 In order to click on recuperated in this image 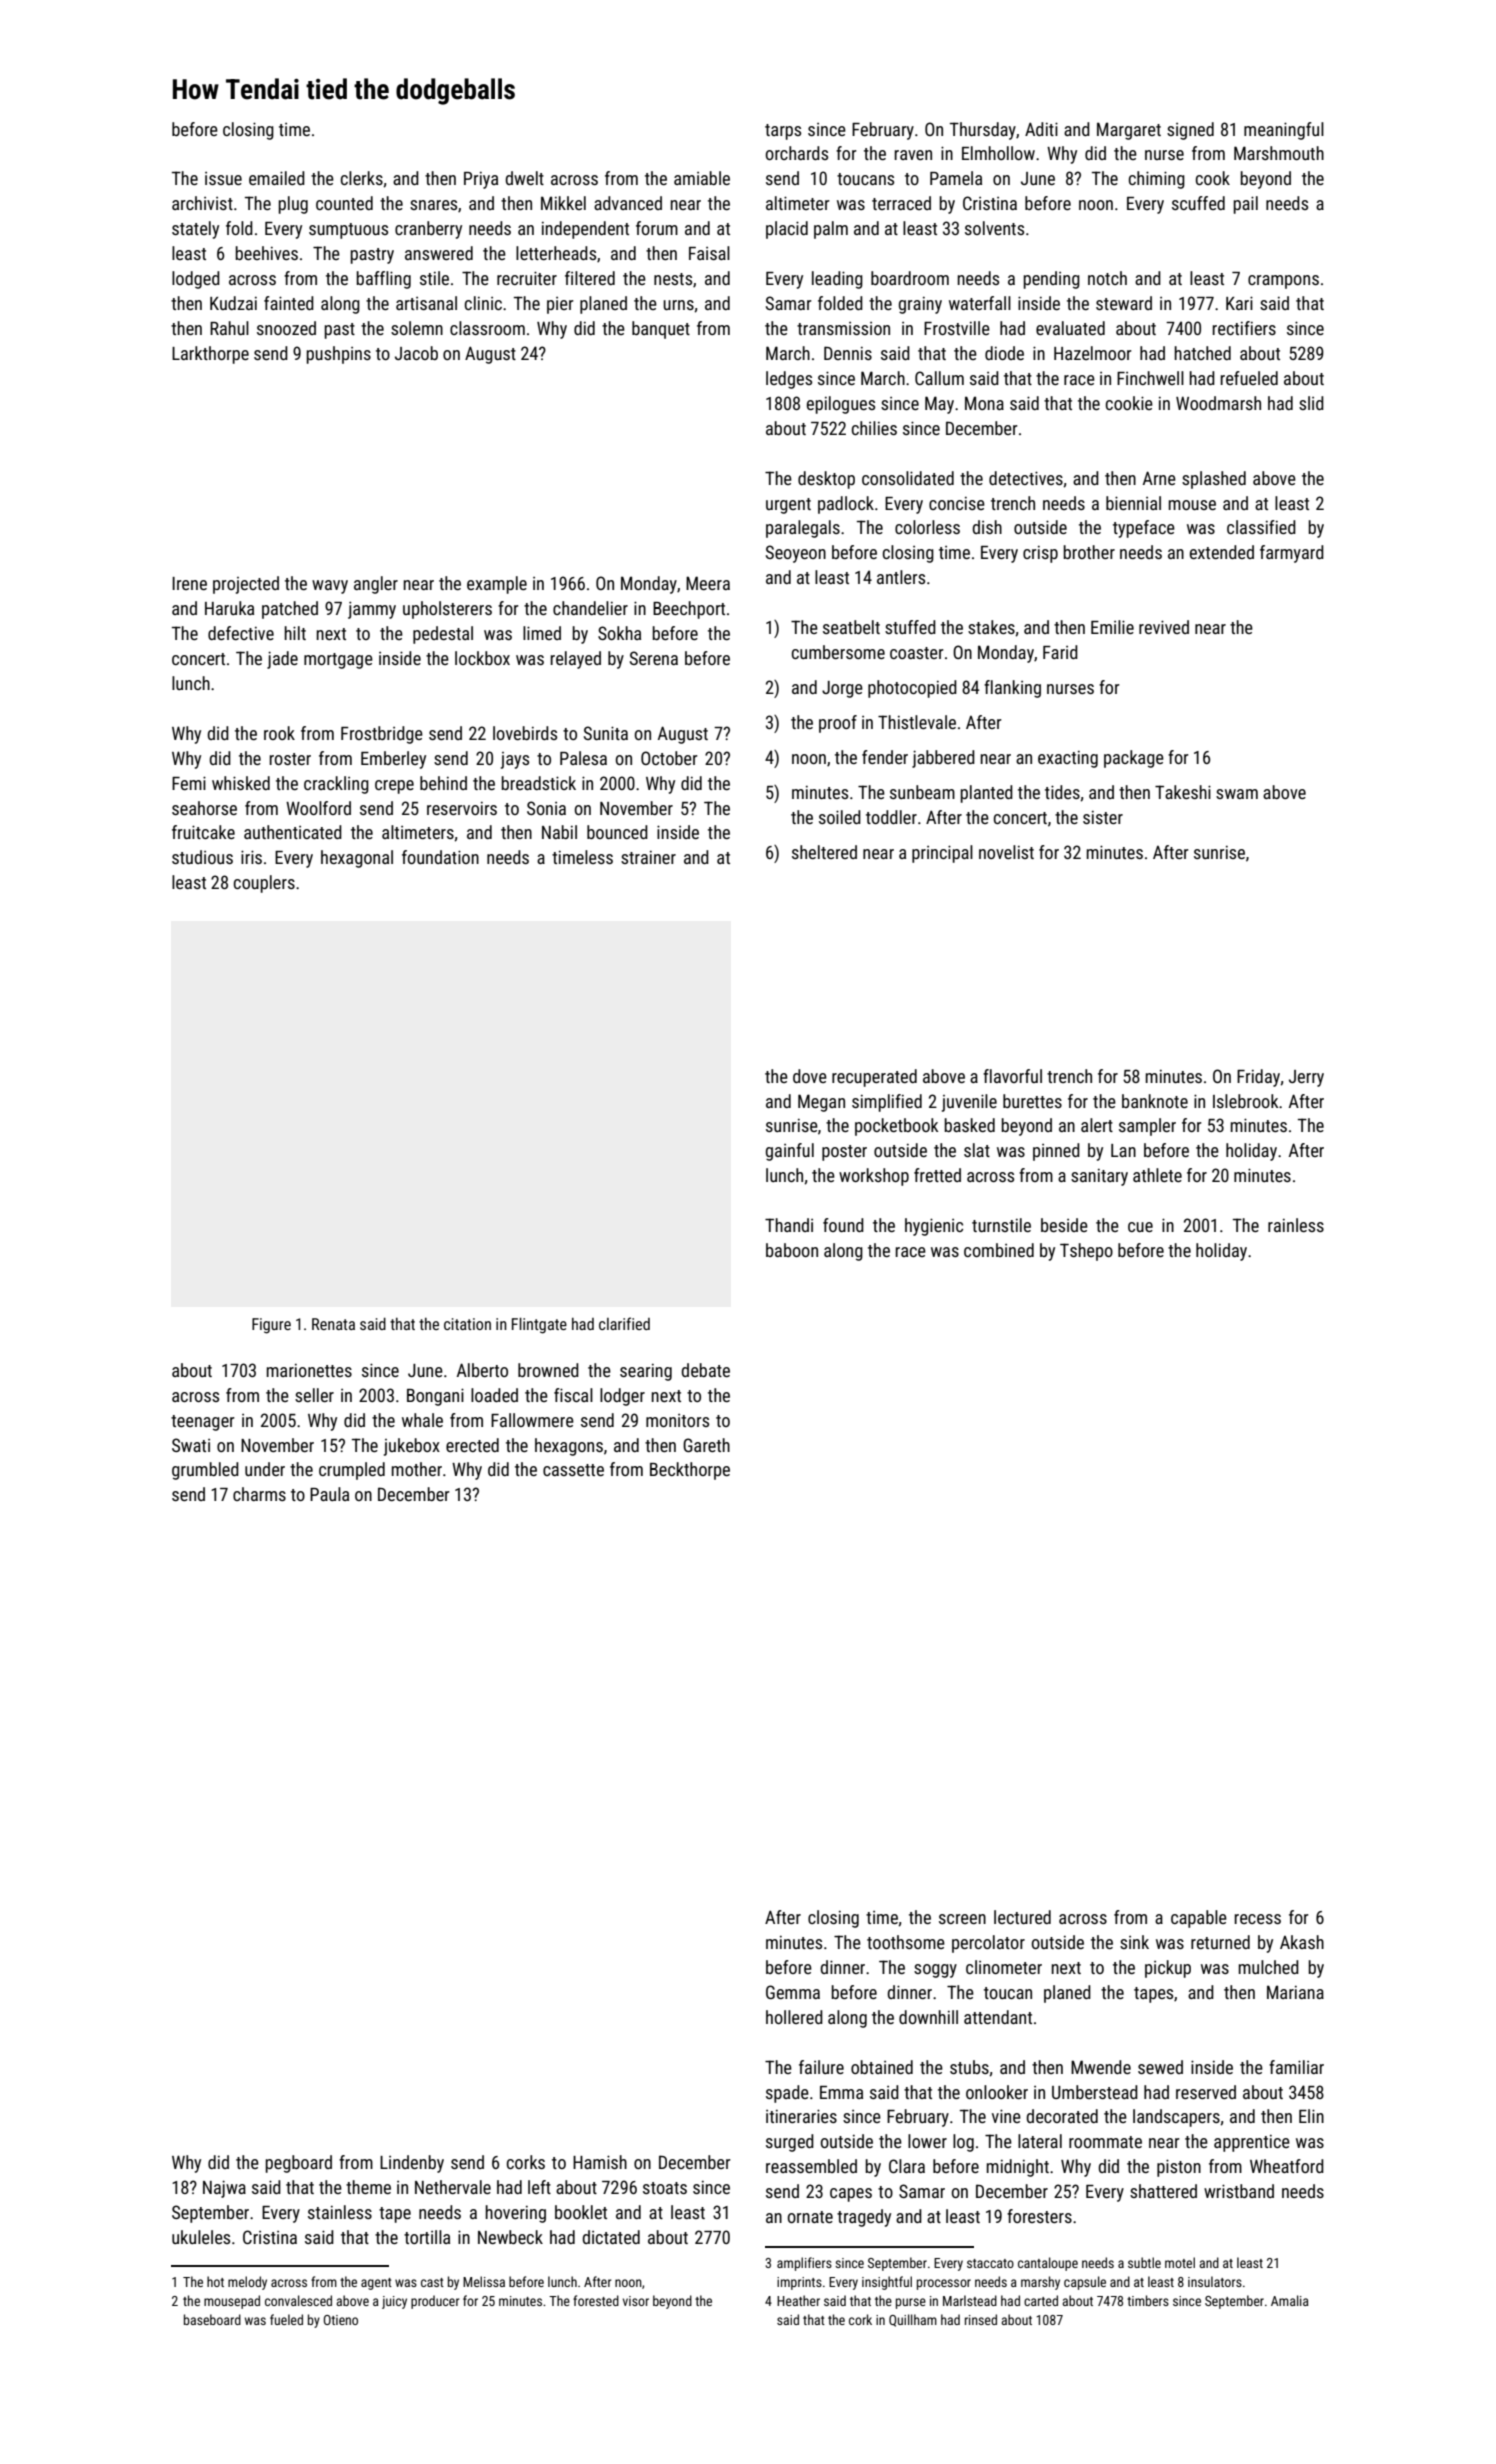, I will do `click(874, 1078)`.
